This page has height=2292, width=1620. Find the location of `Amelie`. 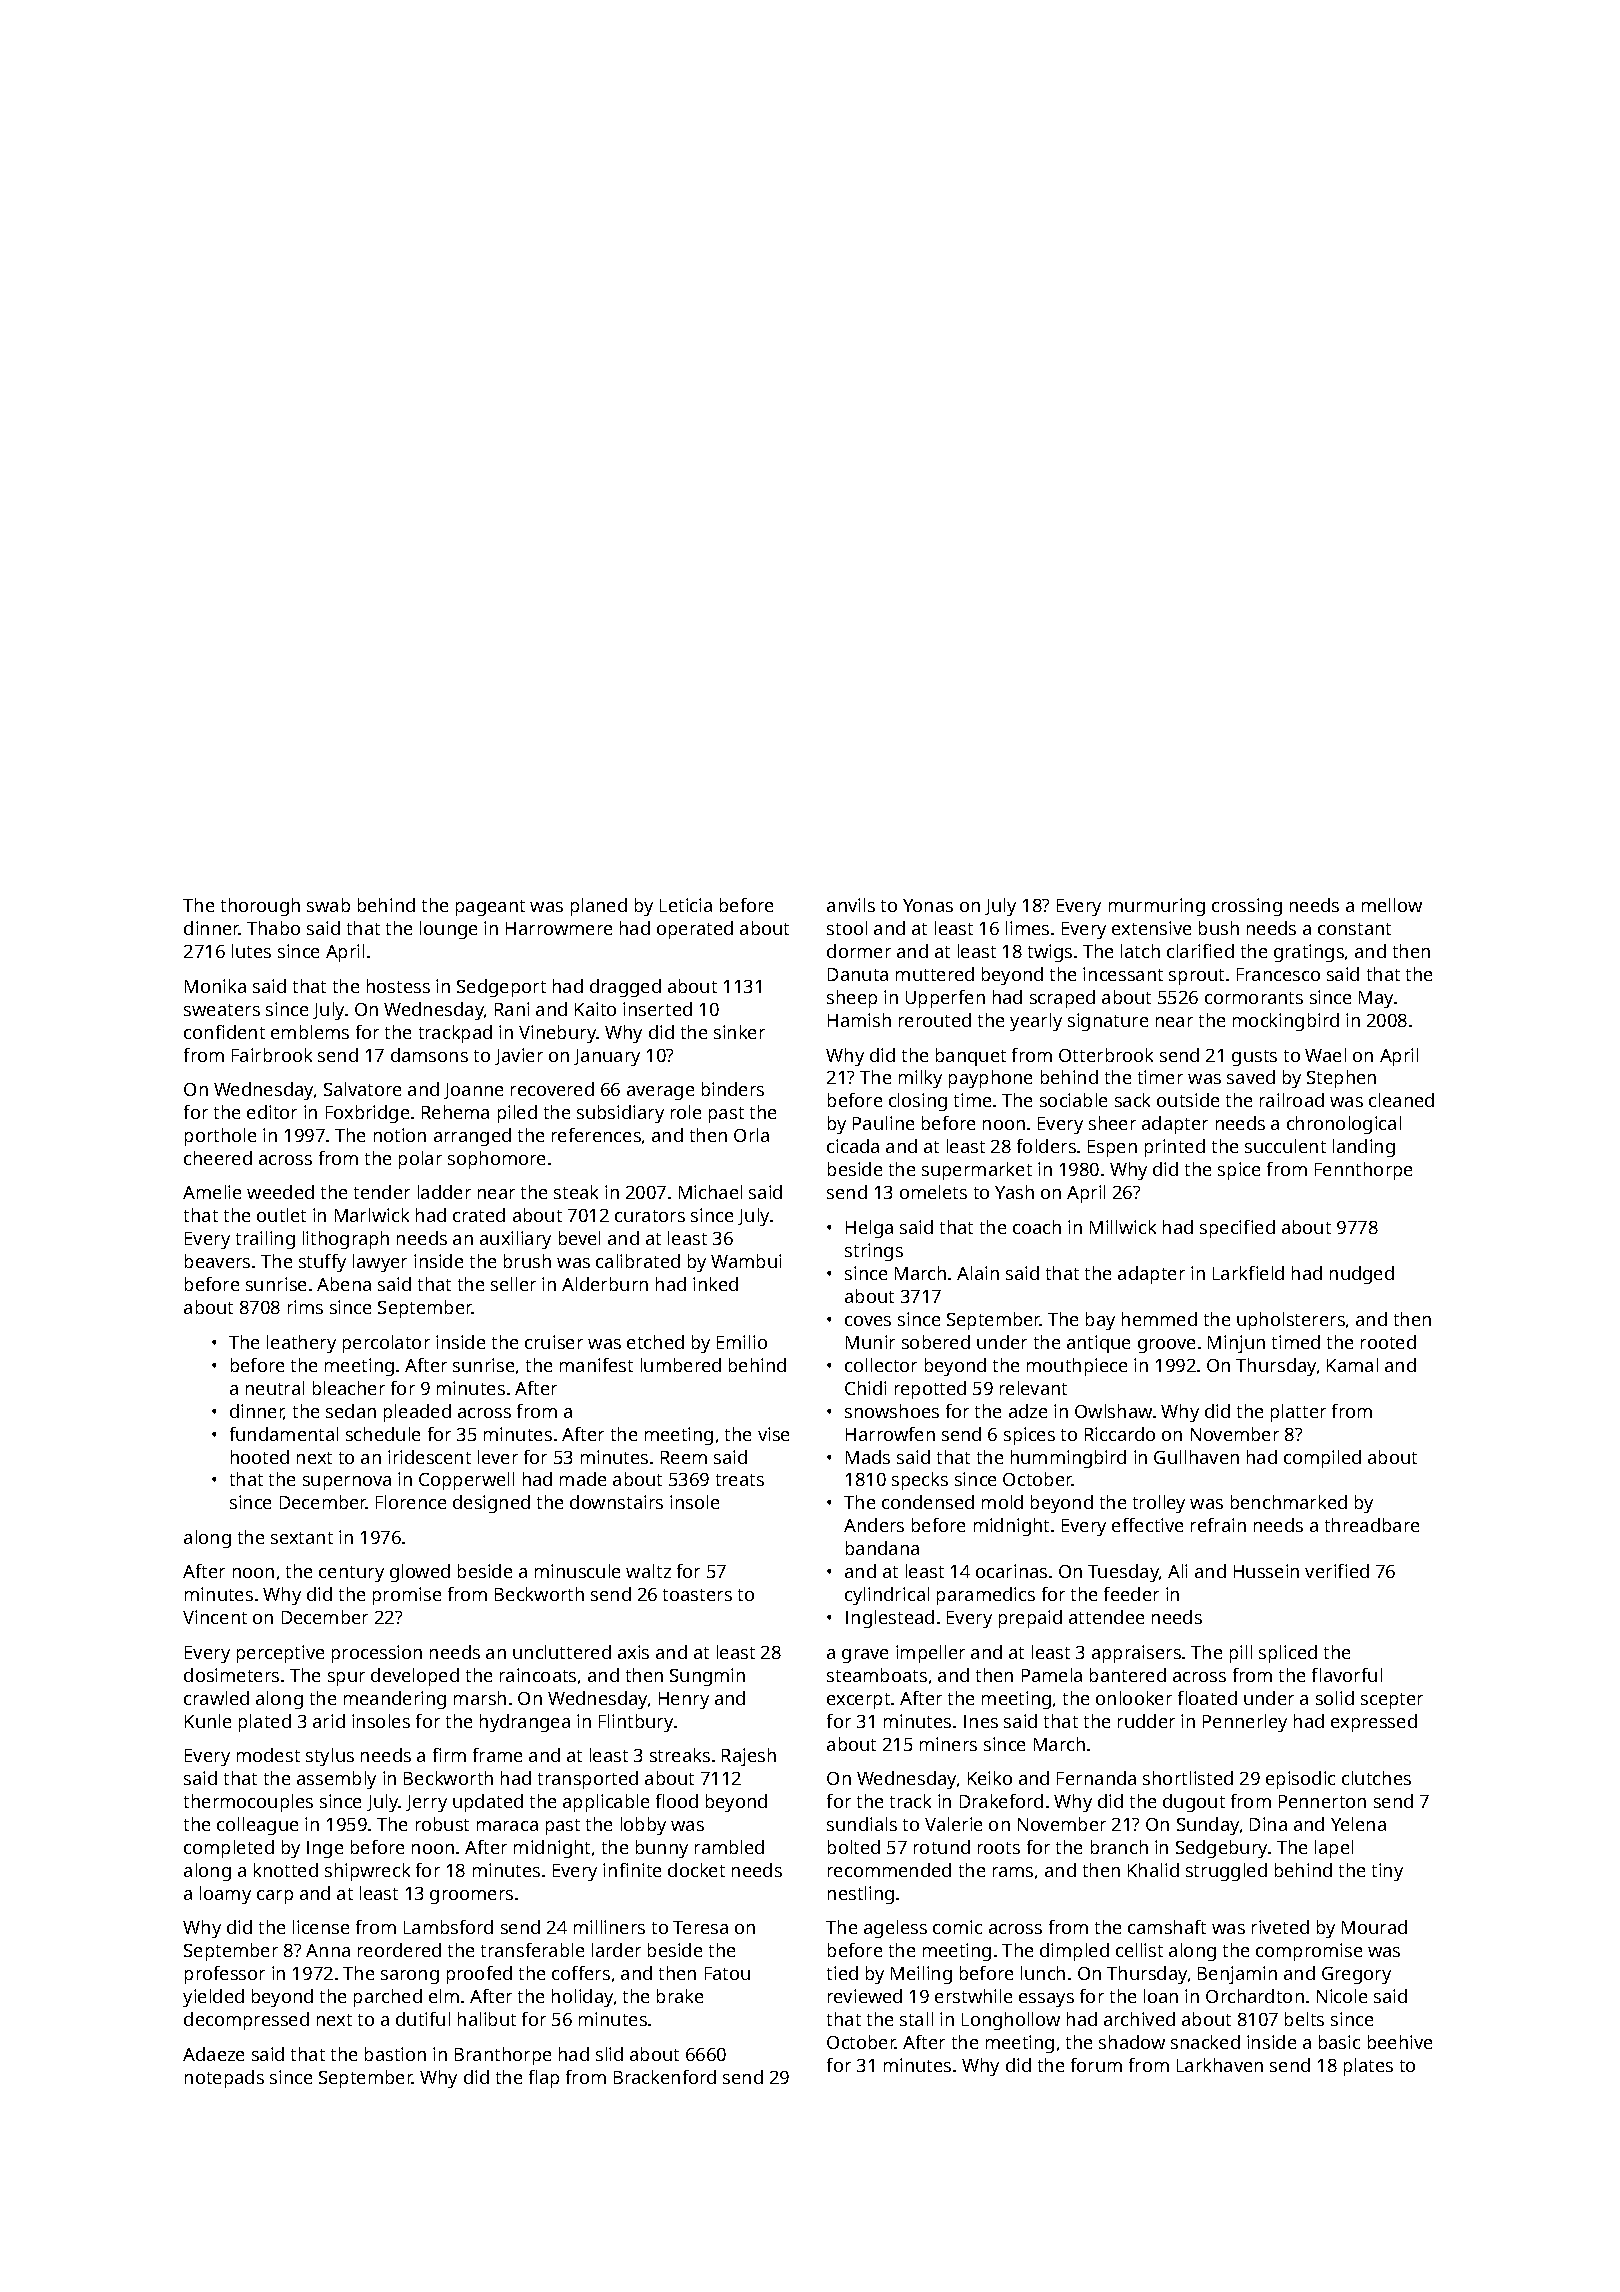

Amelie is located at coordinates (212, 1192).
